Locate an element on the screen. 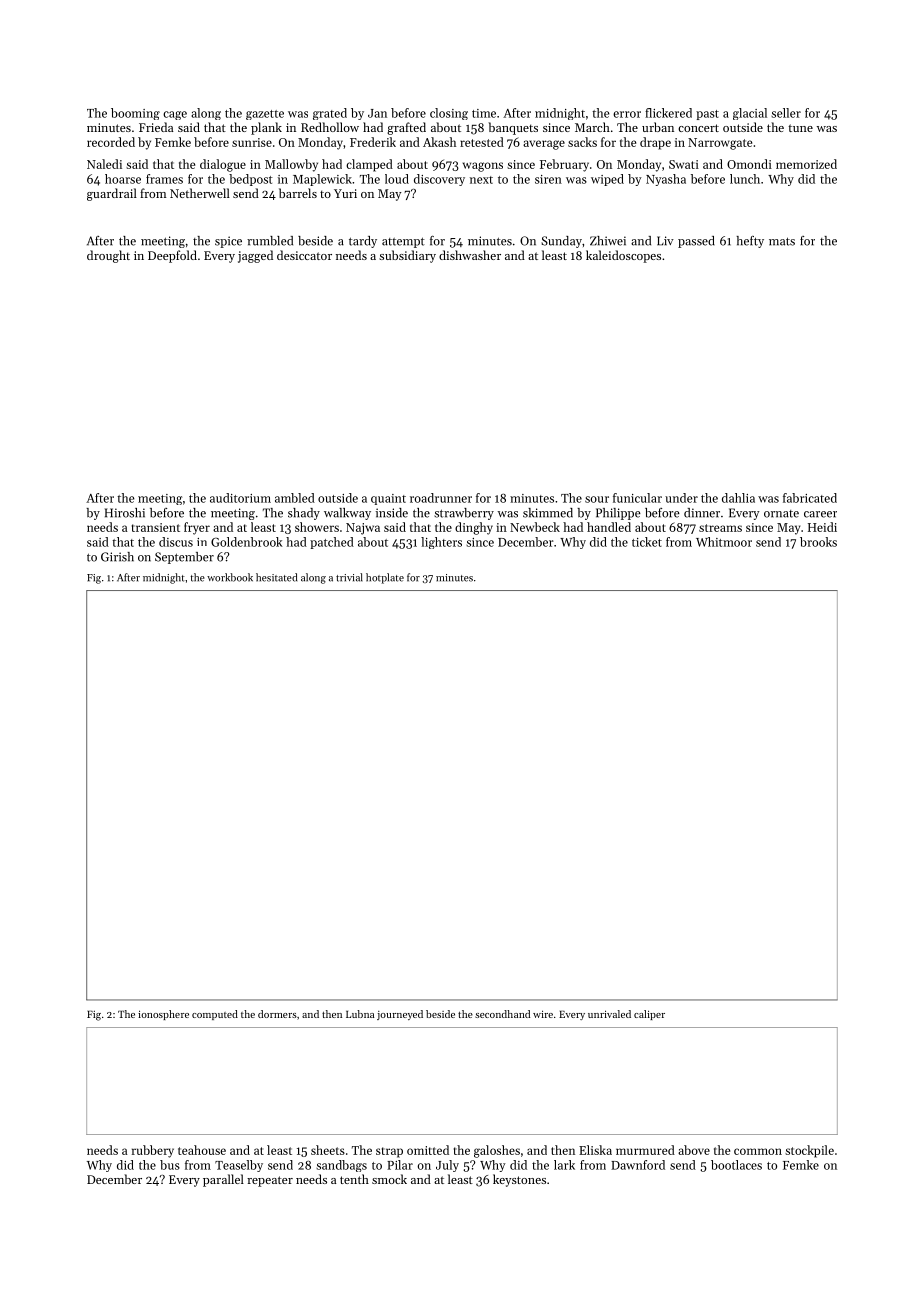  Lubna is located at coordinates (360, 1014).
